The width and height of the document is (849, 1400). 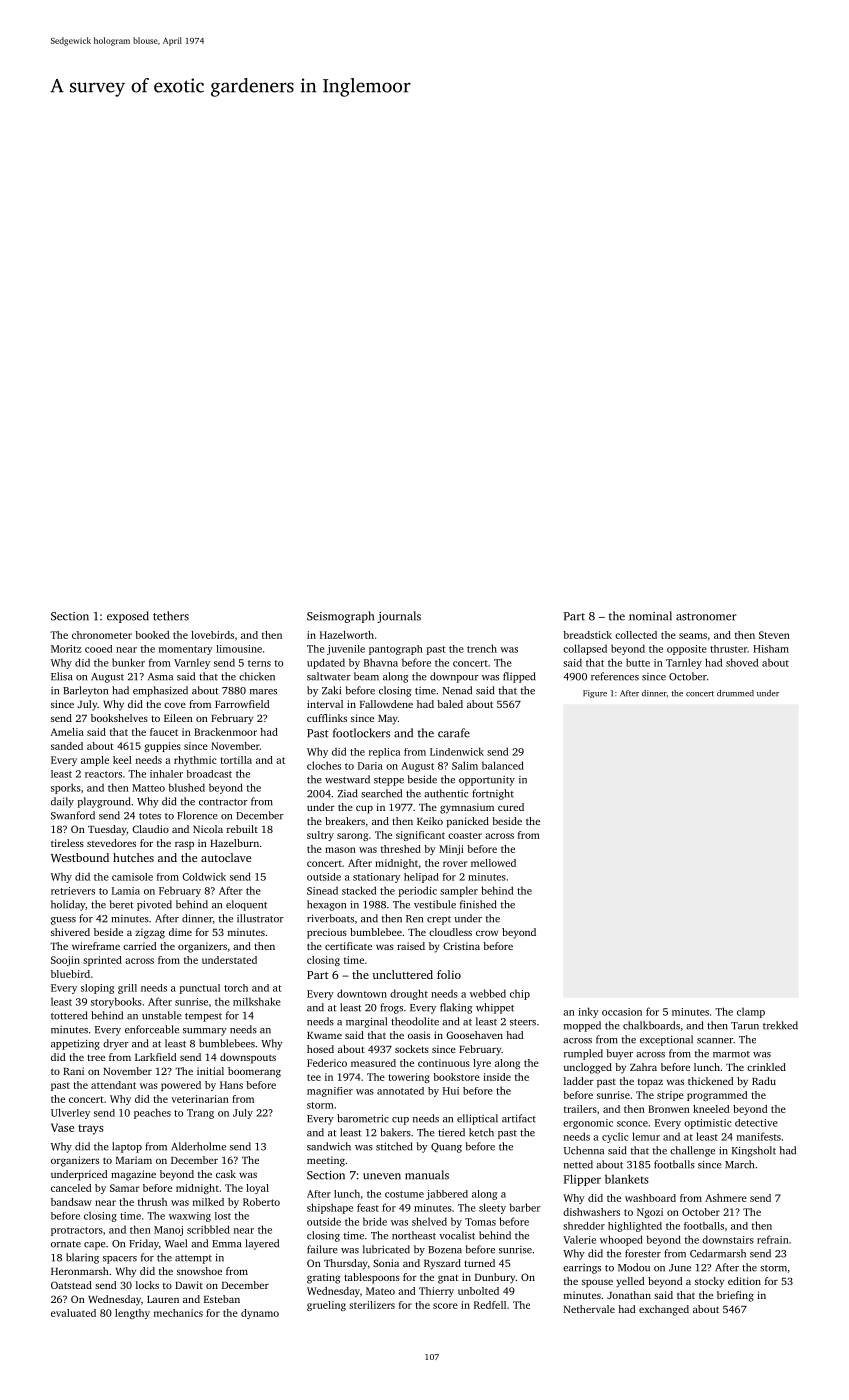 I want to click on torch, so click(x=236, y=988).
